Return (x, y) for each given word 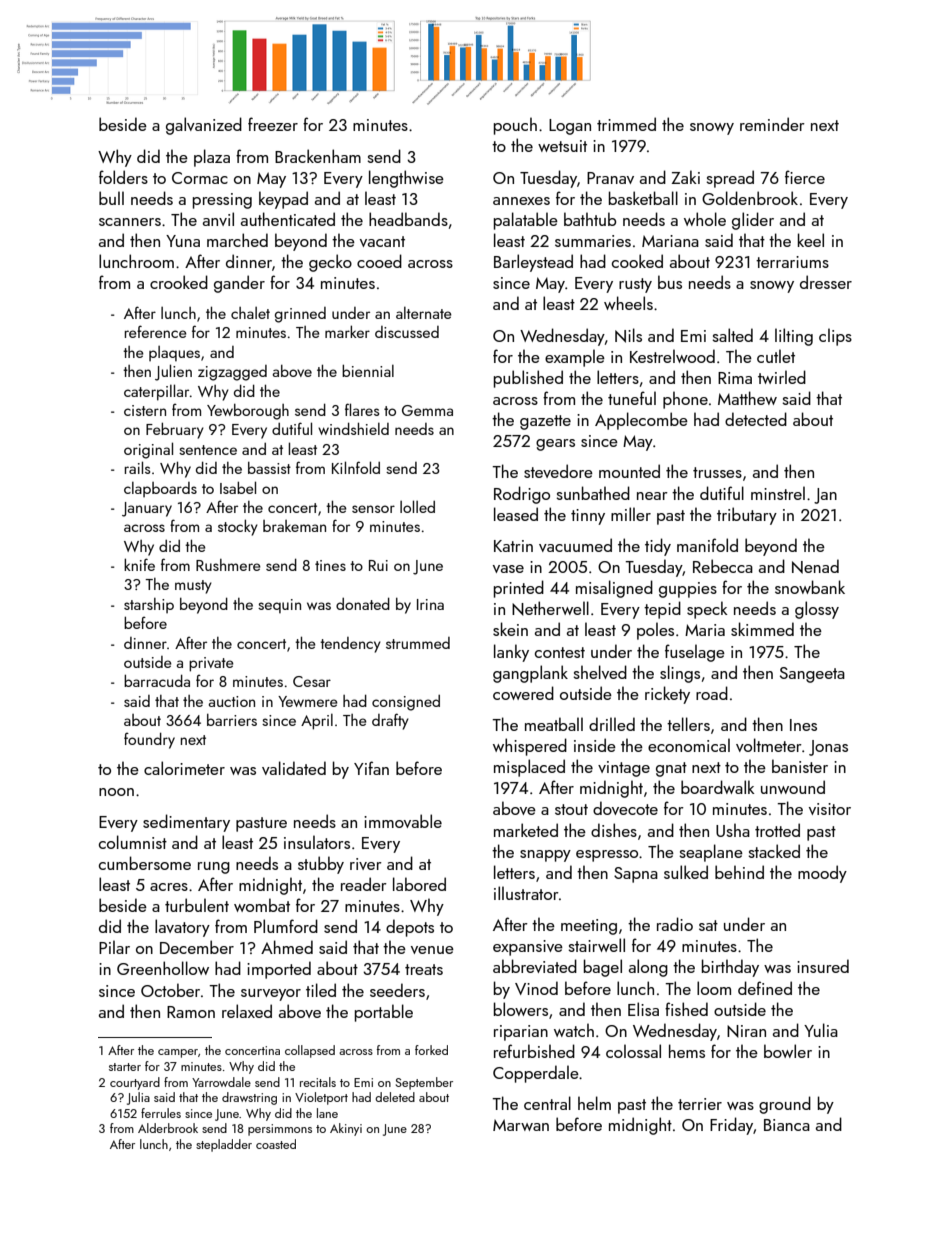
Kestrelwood (672, 356)
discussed (407, 332)
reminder (772, 124)
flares (362, 409)
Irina (430, 604)
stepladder (224, 1145)
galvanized (204, 126)
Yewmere (308, 701)
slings (680, 674)
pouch (515, 126)
